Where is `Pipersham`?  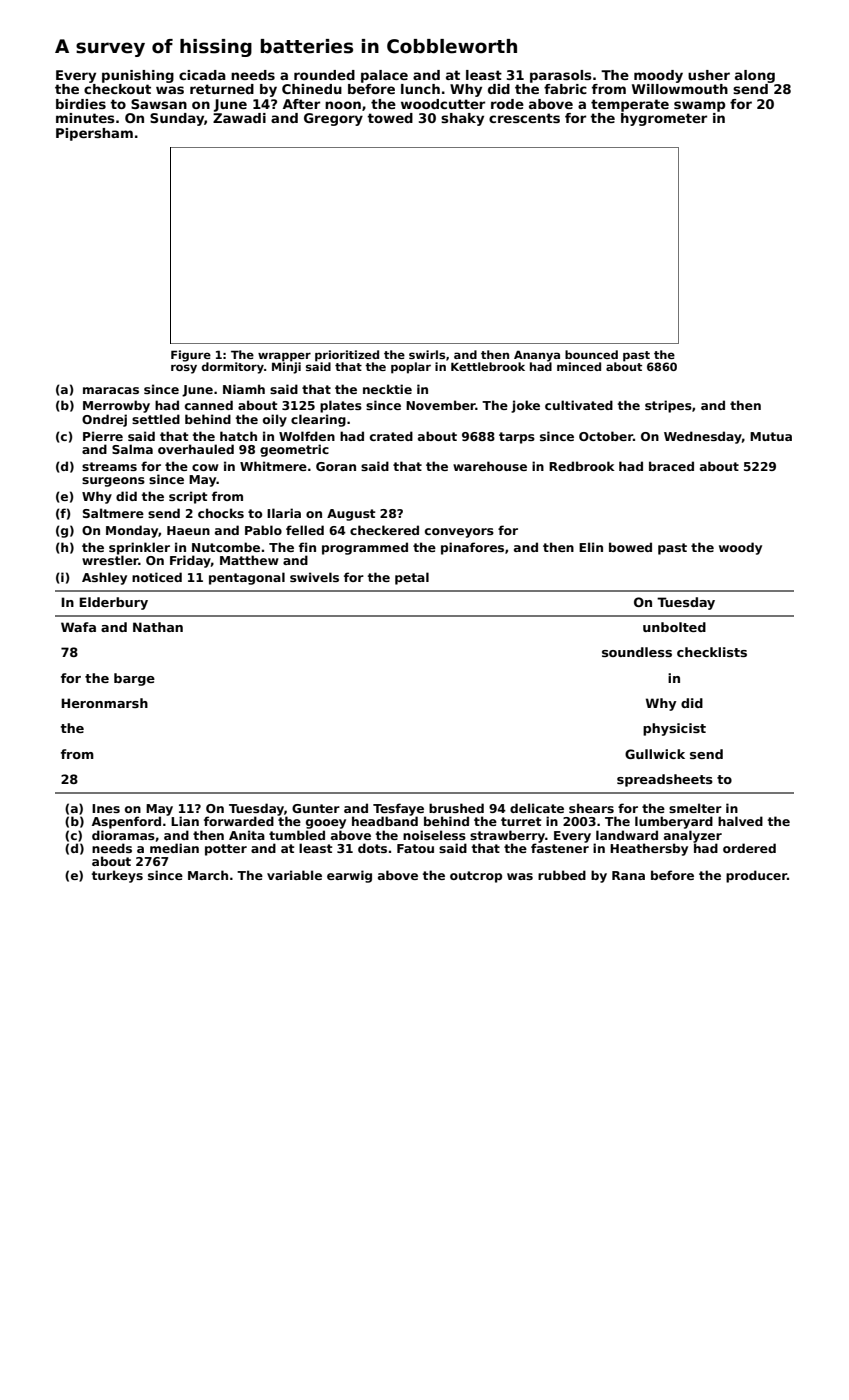 Pipersham is located at coordinates (94, 134).
